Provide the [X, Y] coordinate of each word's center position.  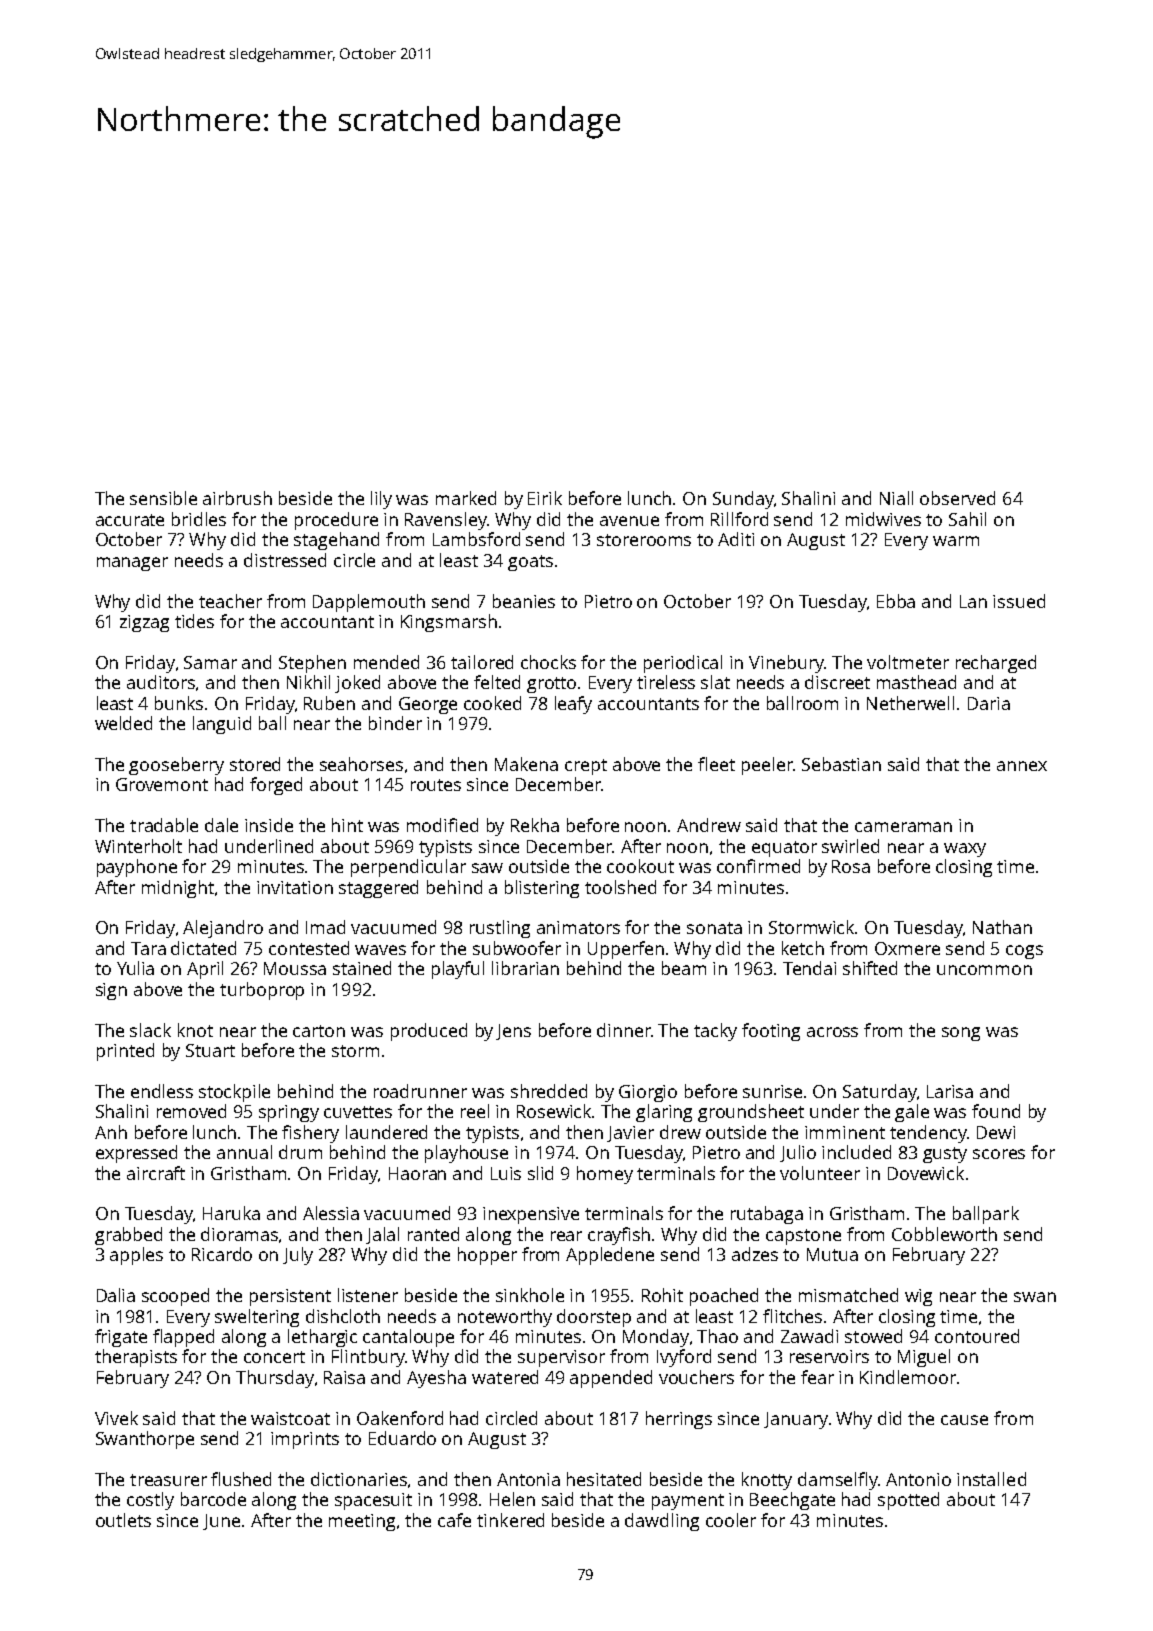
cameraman [903, 827]
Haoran [417, 1173]
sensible [163, 498]
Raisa [344, 1377]
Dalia [116, 1295]
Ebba [896, 601]
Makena [526, 764]
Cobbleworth [944, 1234]
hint [347, 825]
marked [466, 498]
